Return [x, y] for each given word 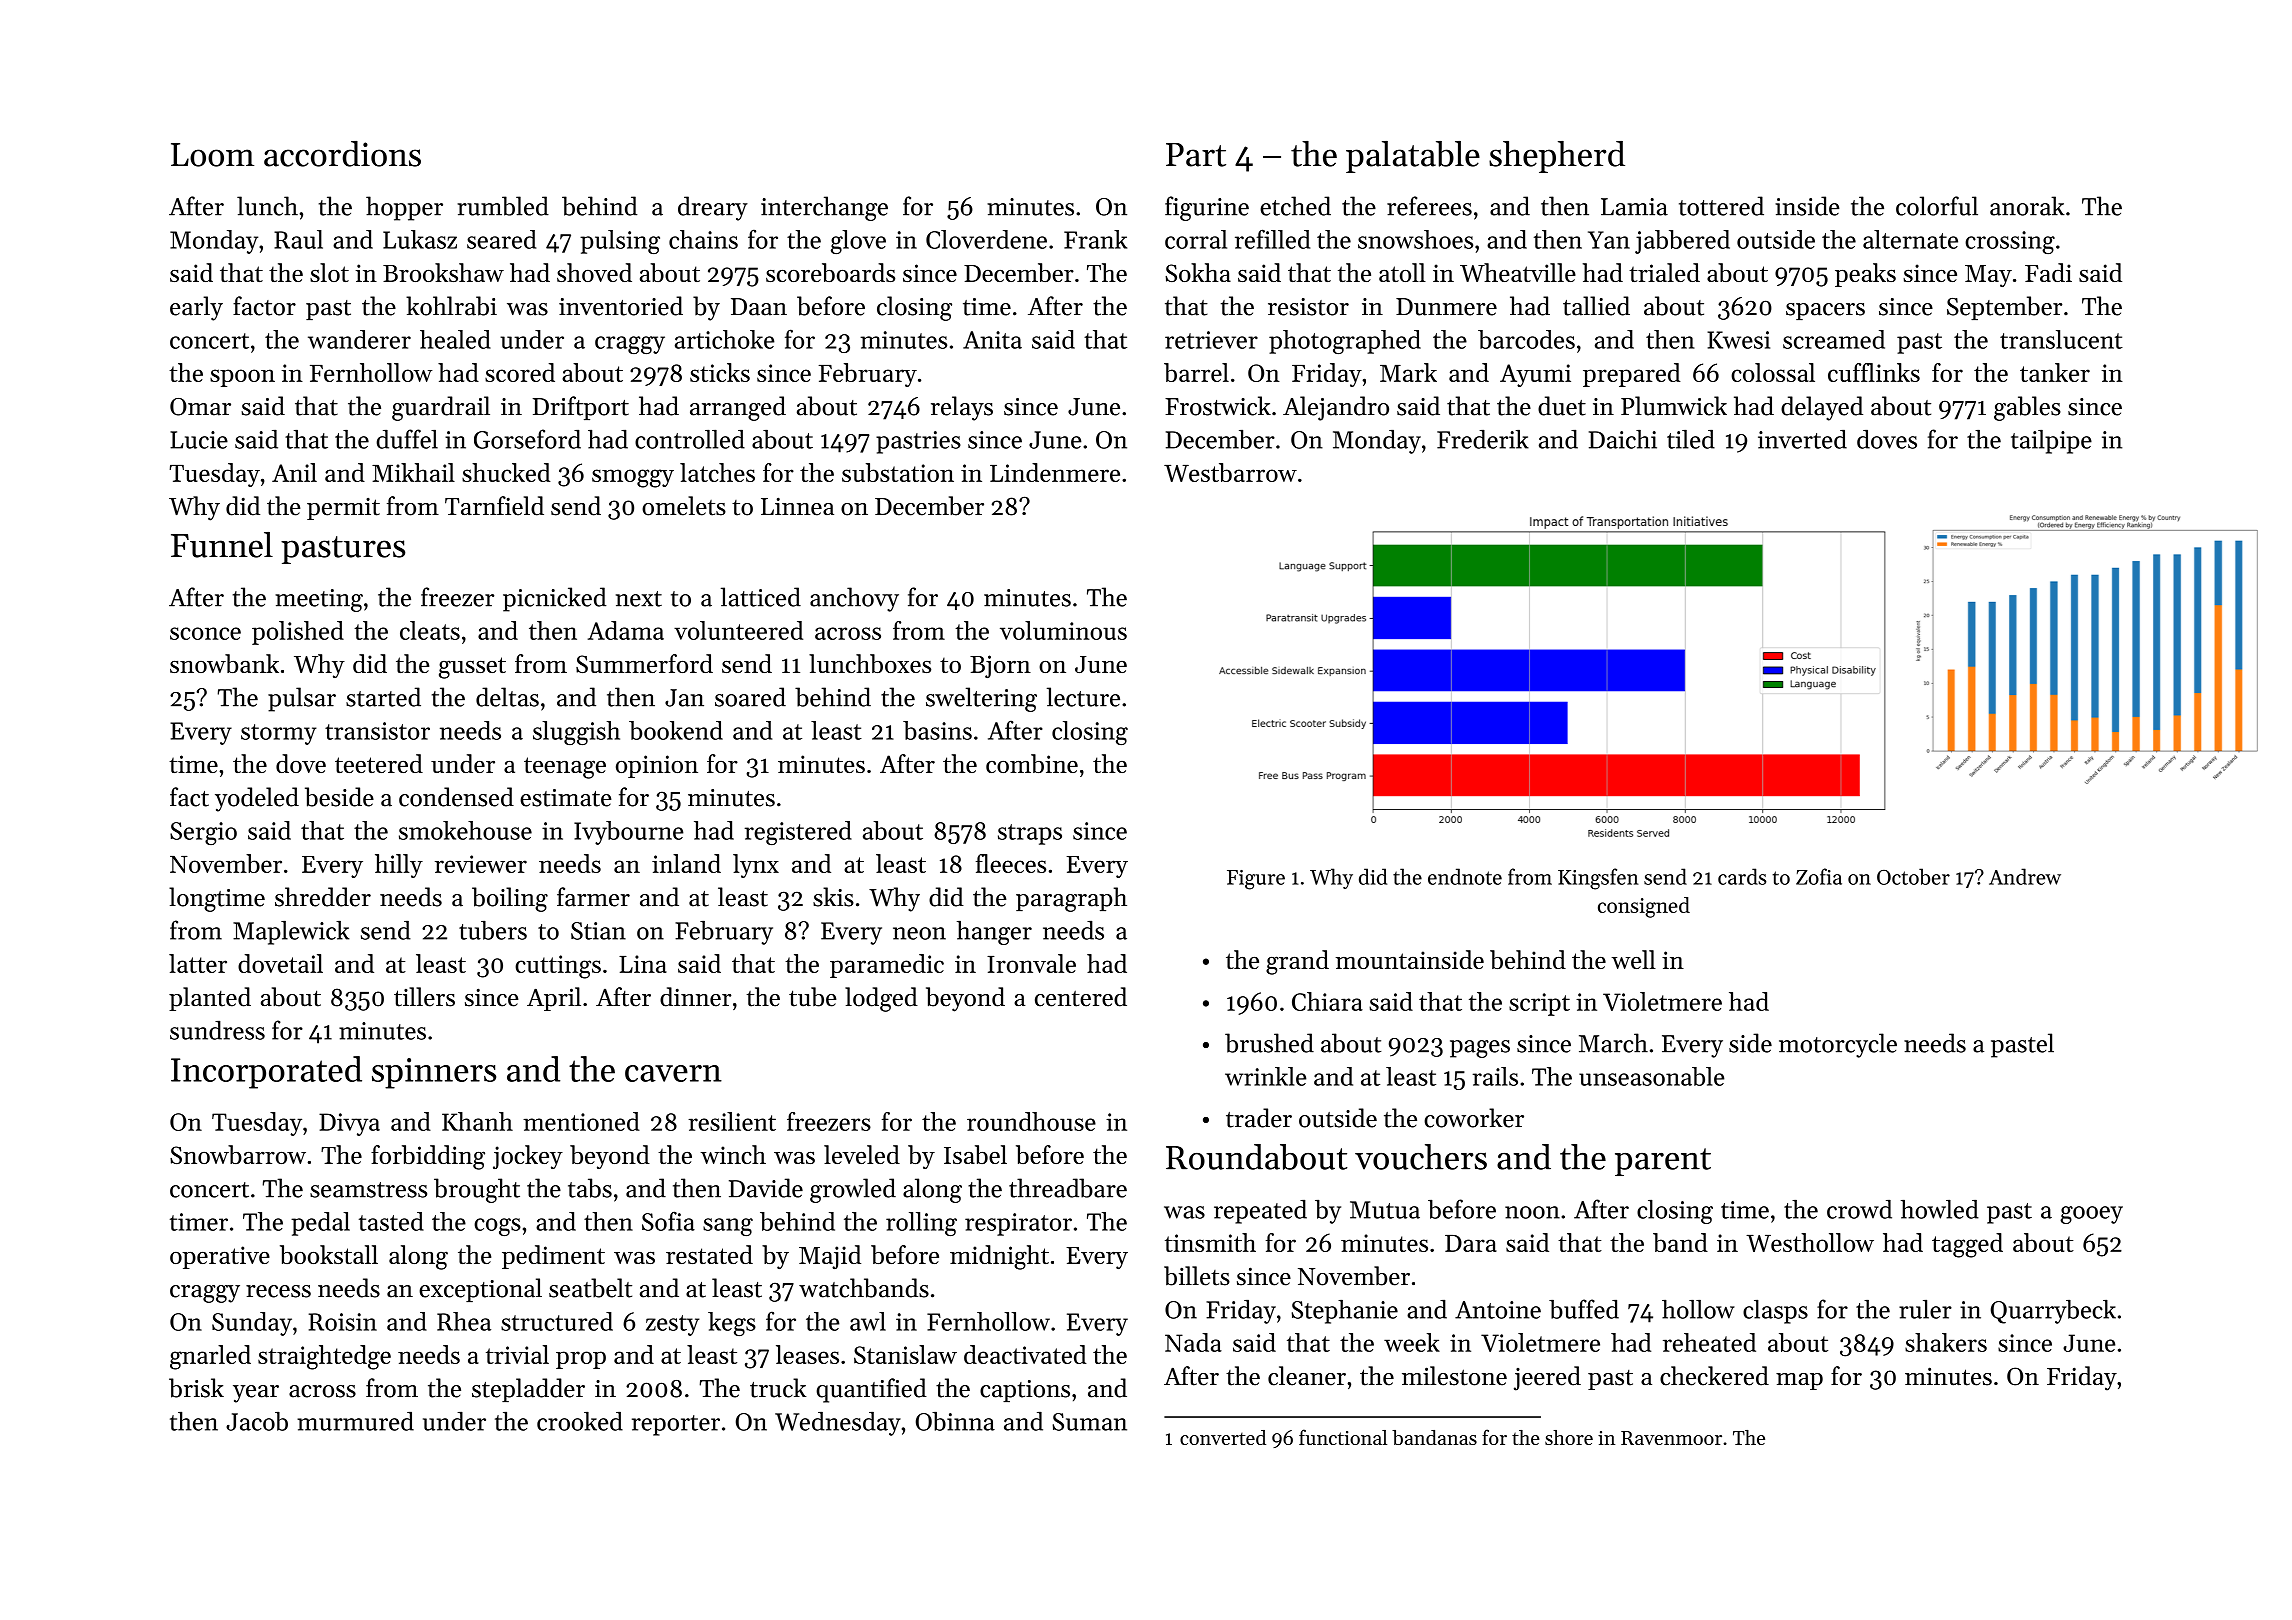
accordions [342, 154]
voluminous [1063, 630]
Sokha [1198, 272]
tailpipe [2051, 442]
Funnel [222, 545]
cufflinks [1874, 372]
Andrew [2025, 876]
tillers [424, 997]
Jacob [257, 1421]
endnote [1465, 876]
